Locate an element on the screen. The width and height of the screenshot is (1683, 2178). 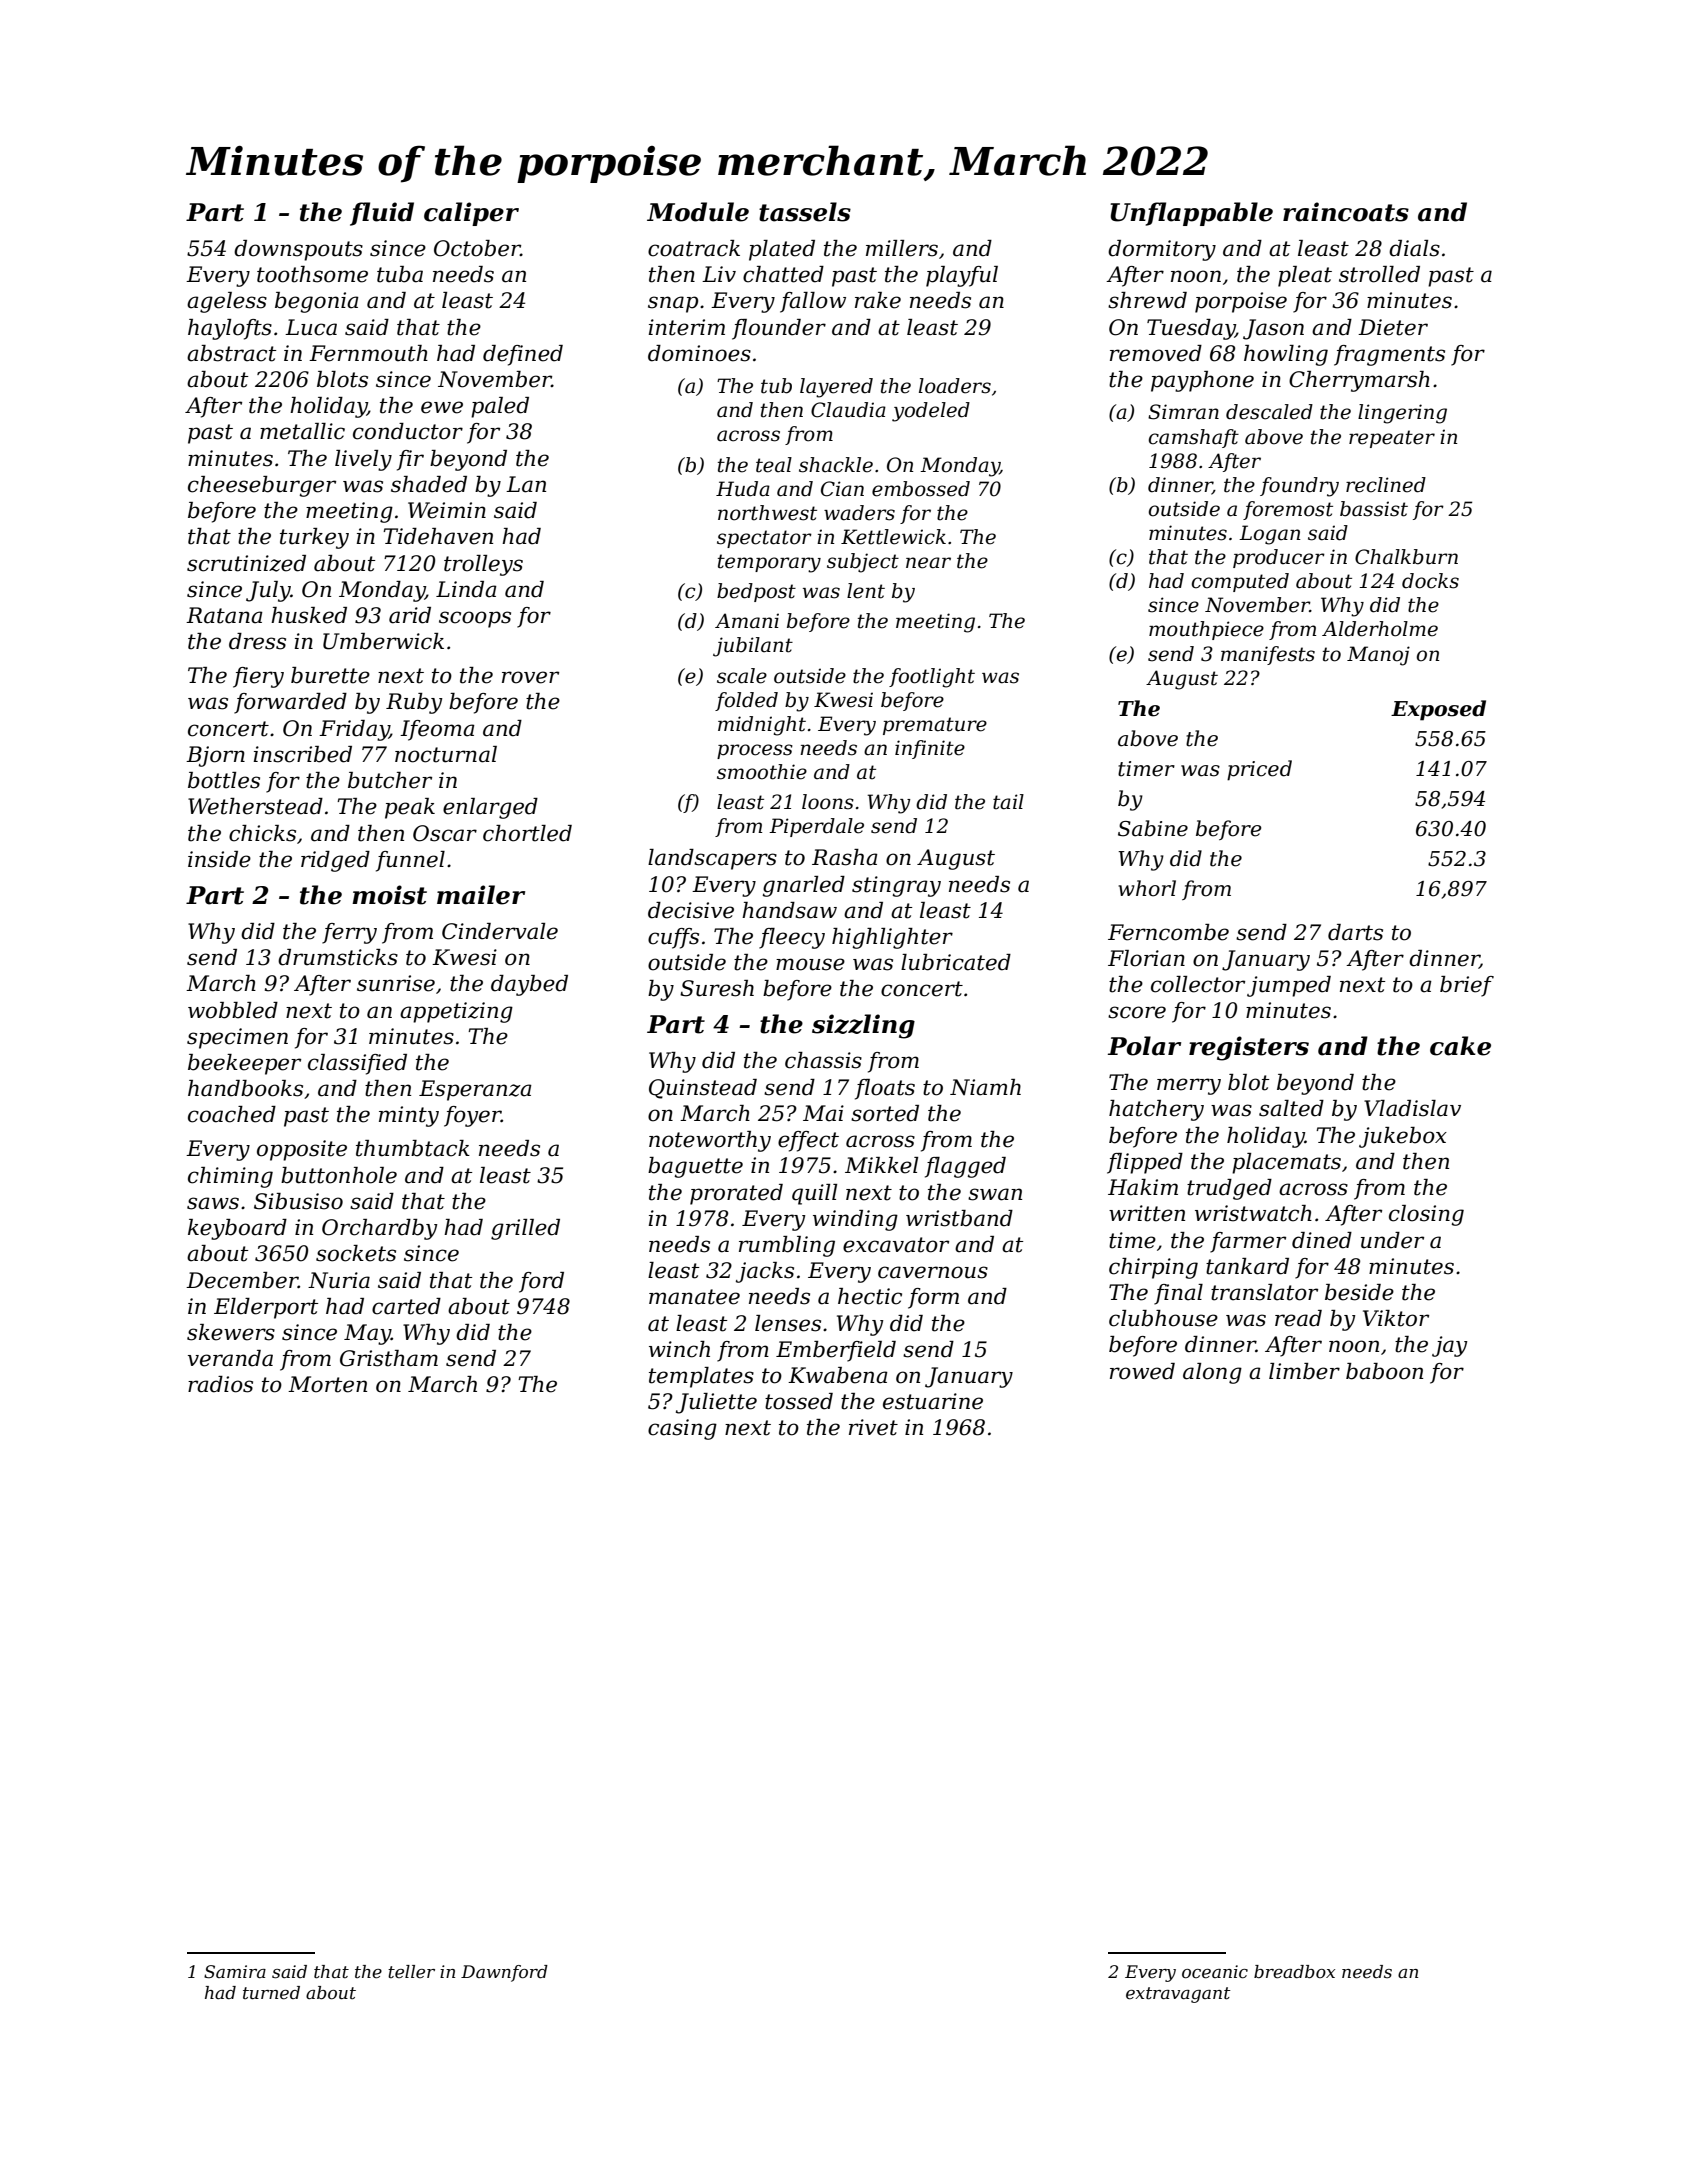
payphone is located at coordinates (1202, 381).
